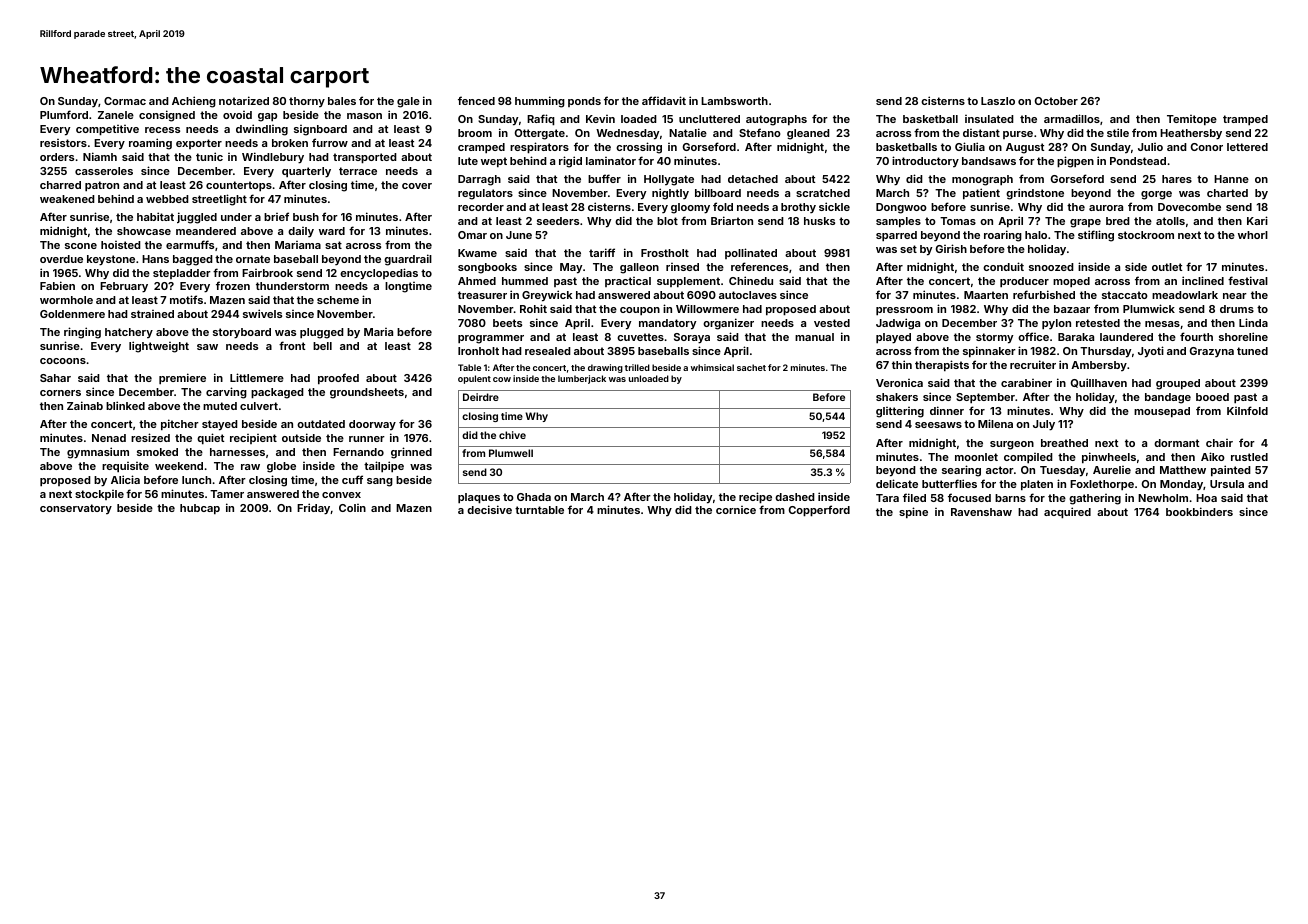 The image size is (1308, 924). Describe the element at coordinates (76, 509) in the document. I see `conservatory` at that location.
